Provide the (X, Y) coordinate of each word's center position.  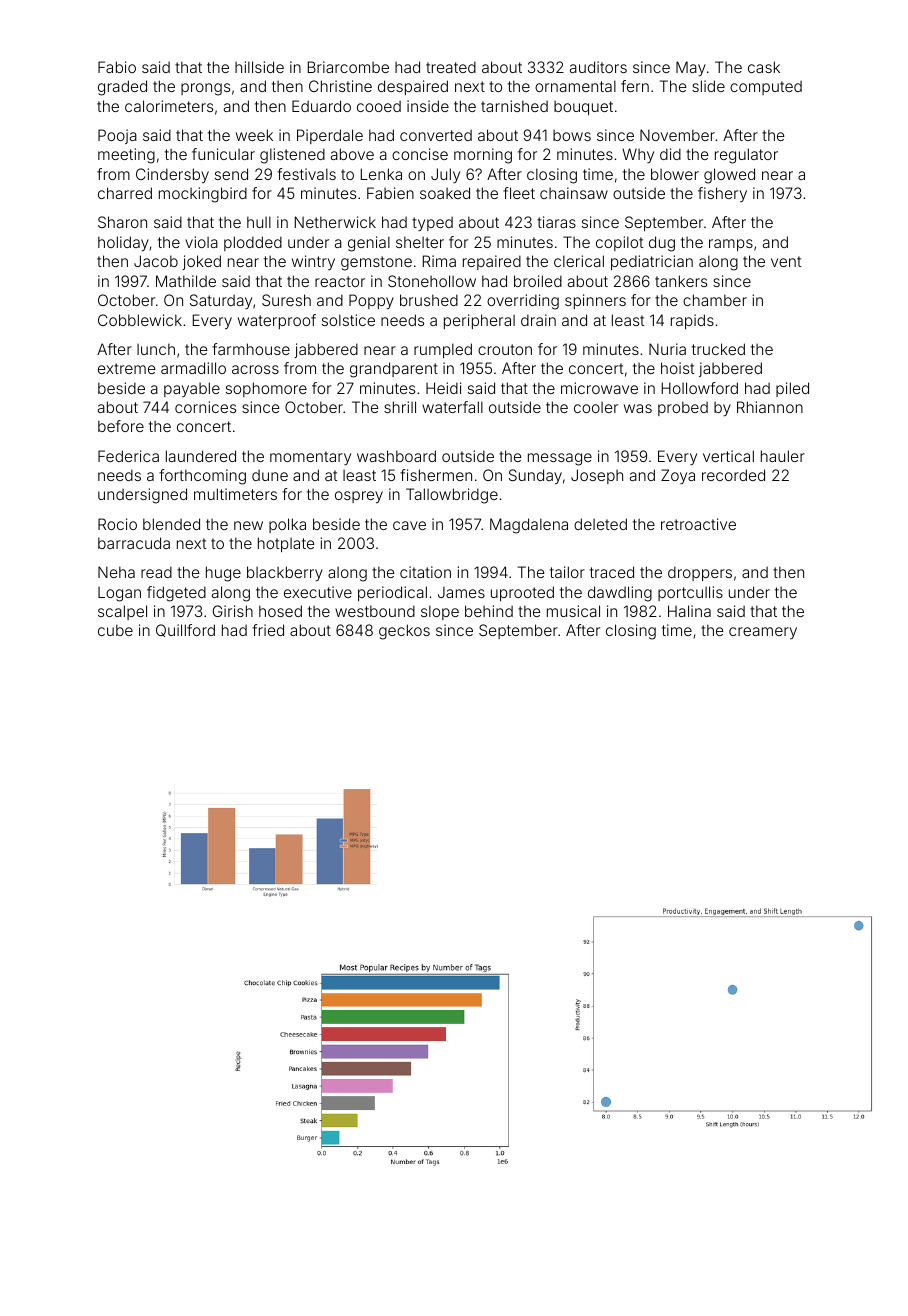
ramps (731, 245)
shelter (420, 242)
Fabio (117, 67)
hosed (280, 611)
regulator (746, 156)
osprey (359, 497)
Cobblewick (140, 320)
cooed (379, 106)
